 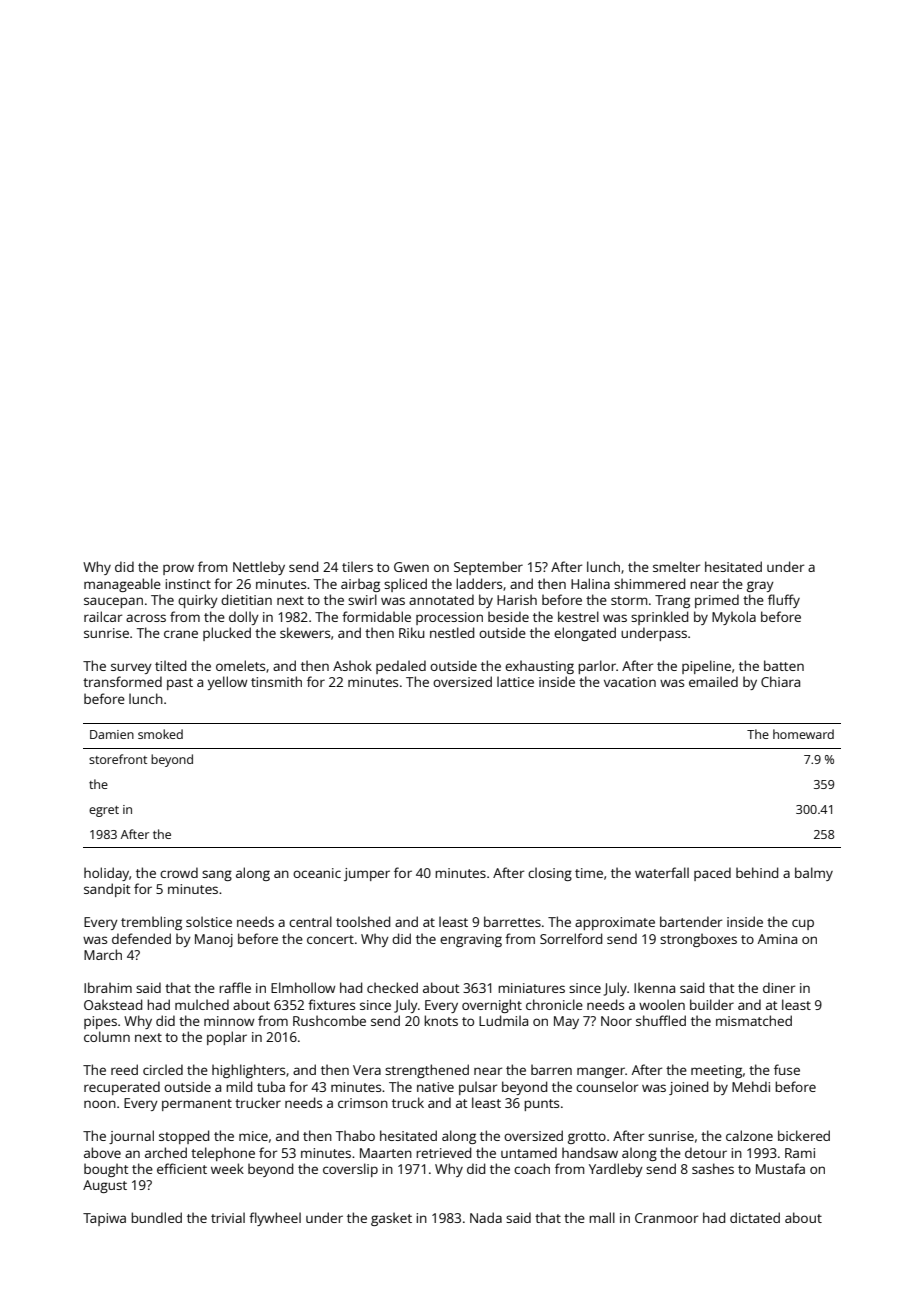 I want to click on bundled, so click(x=156, y=1217).
